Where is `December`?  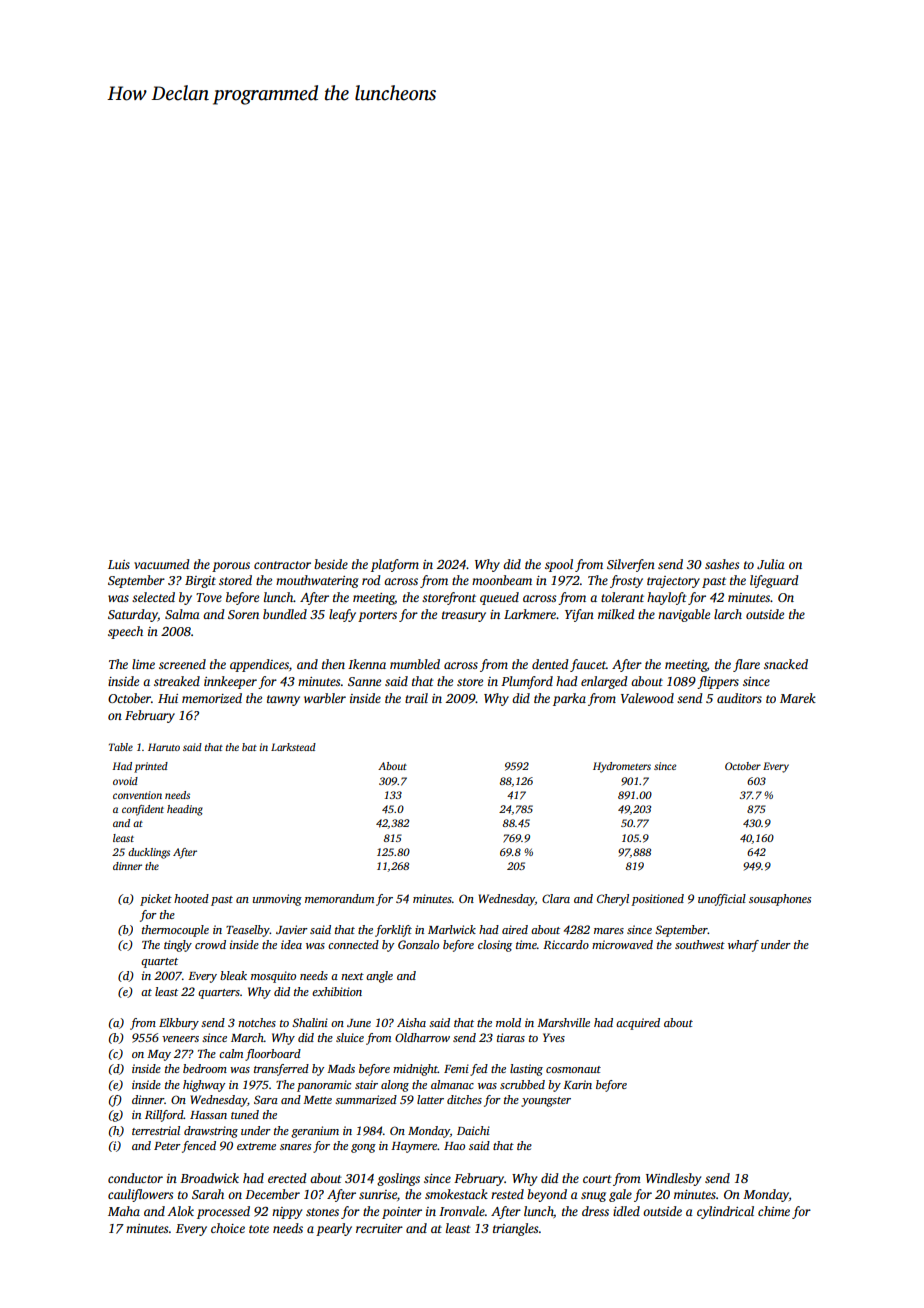
December is located at coordinates (272, 1194).
